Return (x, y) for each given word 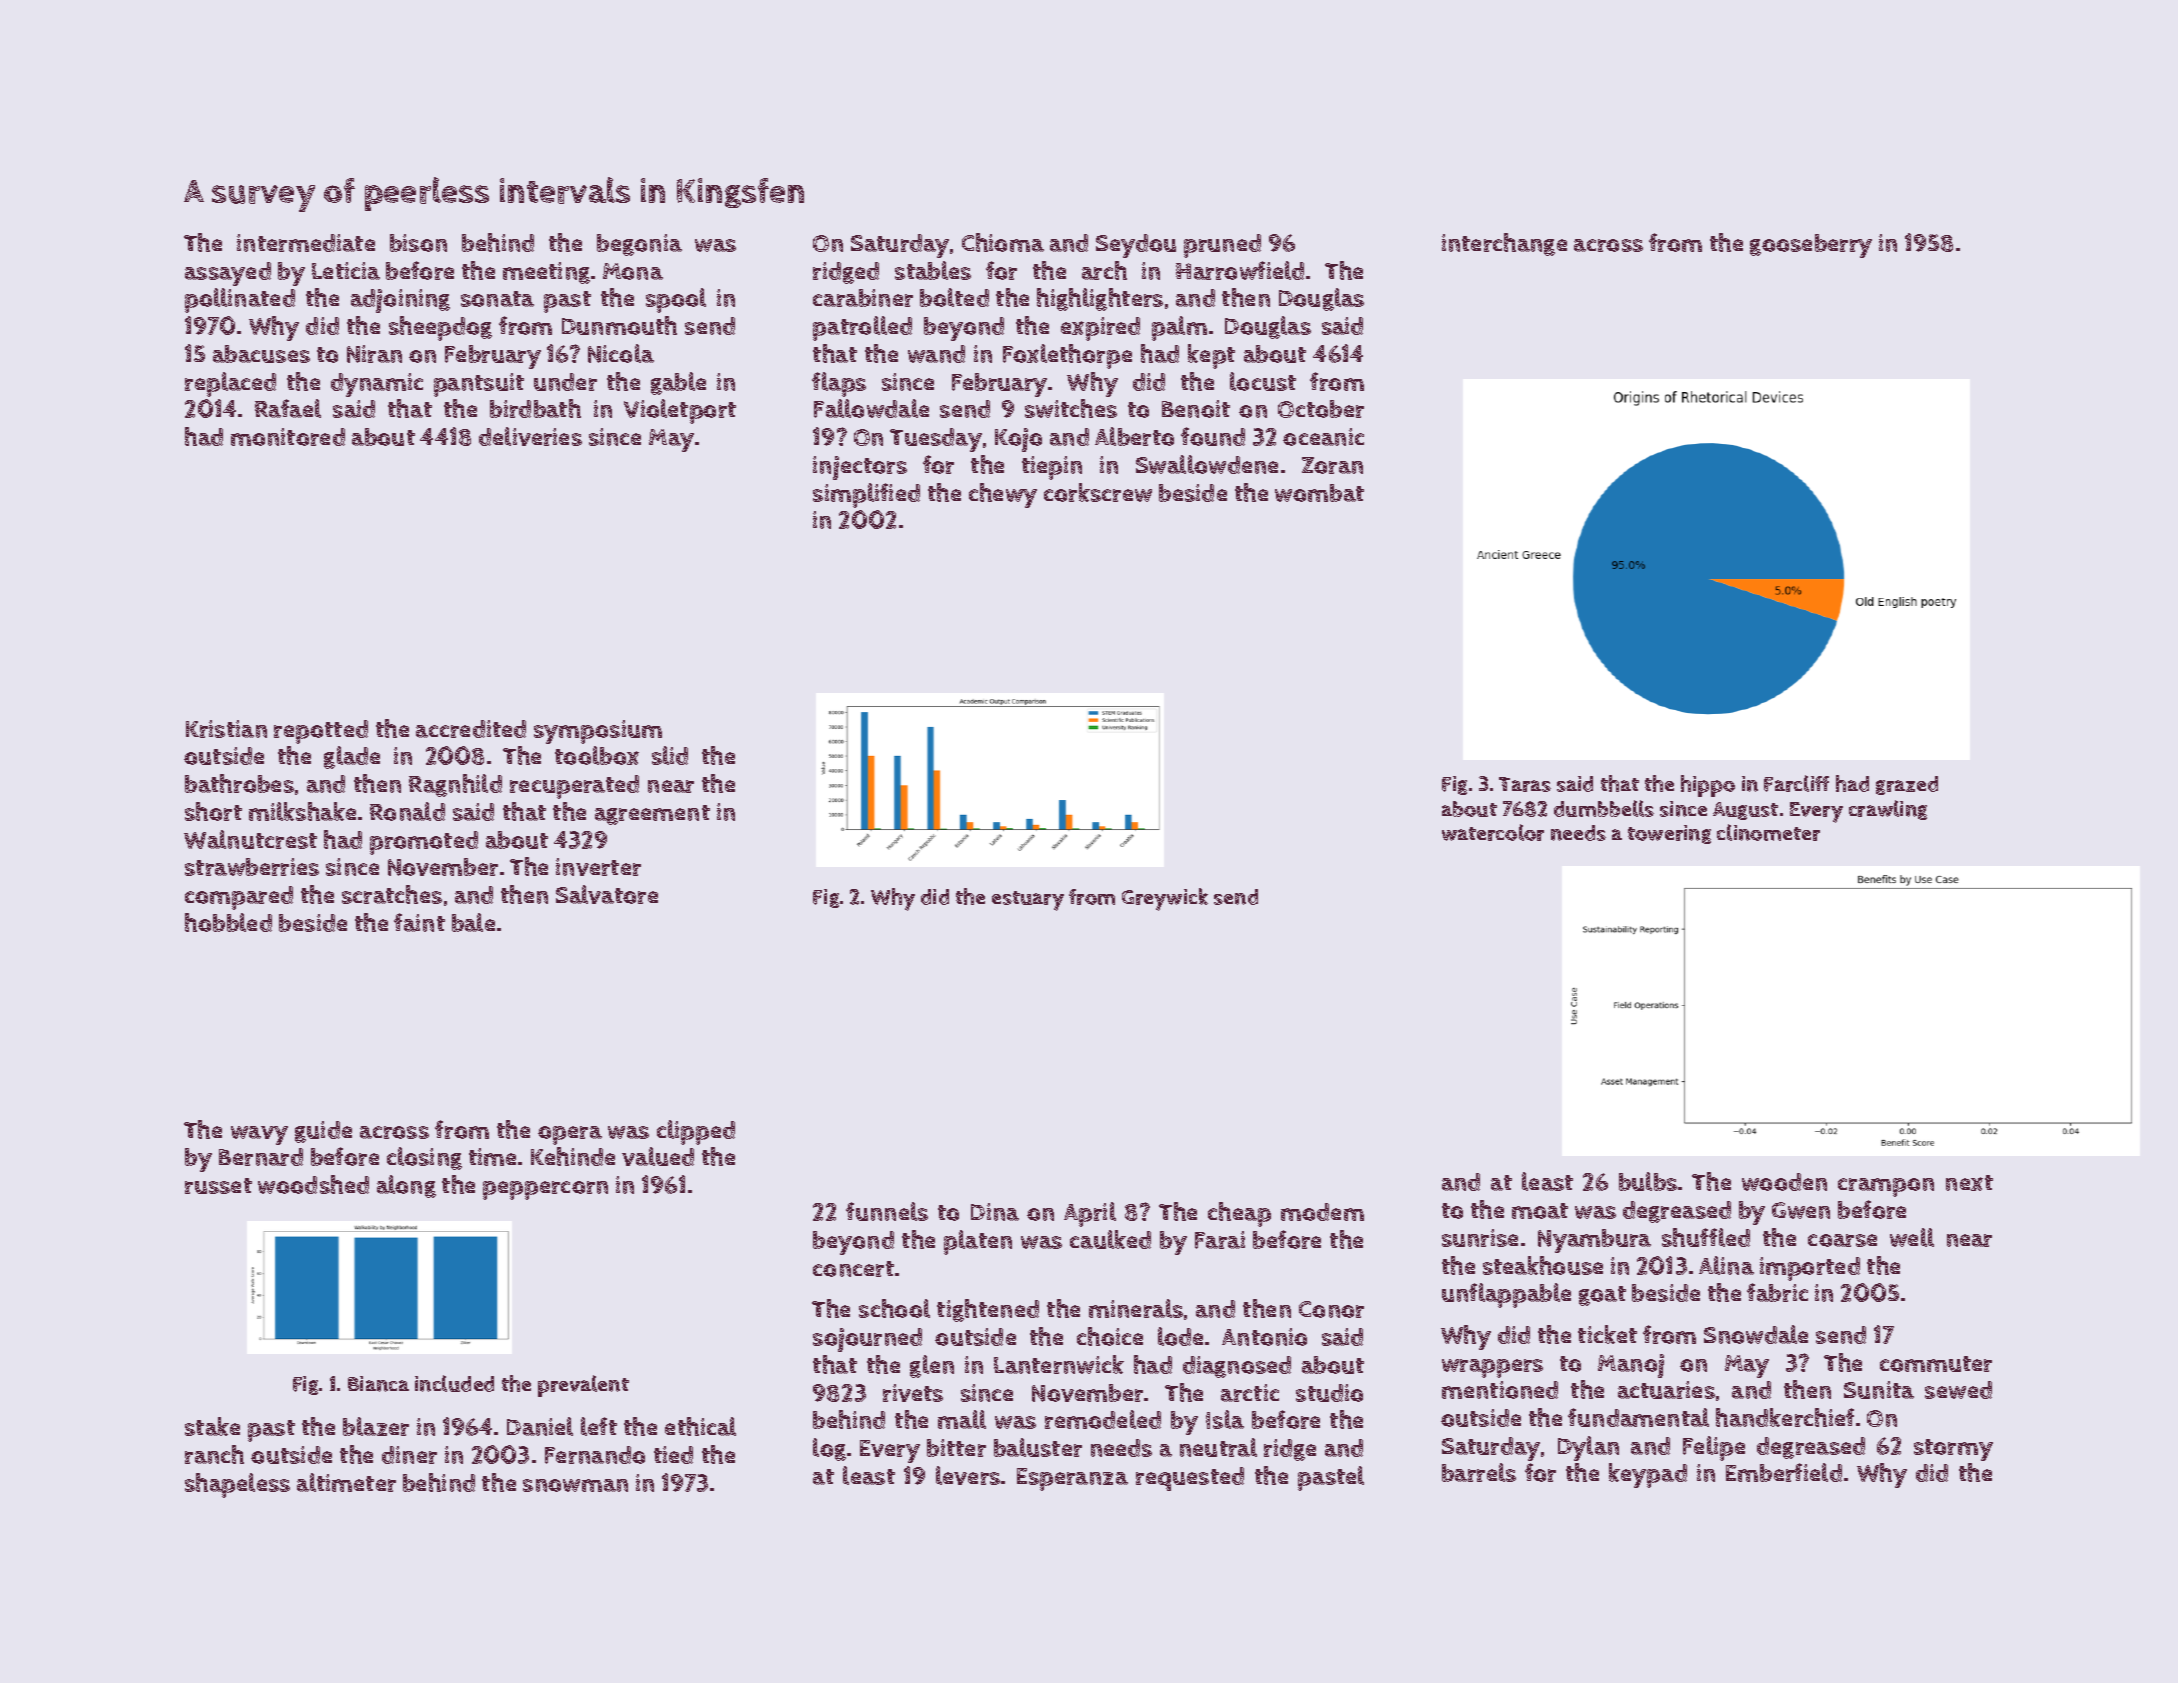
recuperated (574, 787)
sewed (1958, 1390)
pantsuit (479, 385)
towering (1669, 834)
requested (1190, 1479)
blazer (376, 1426)
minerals (1136, 1308)
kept (1211, 356)
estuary (1028, 901)
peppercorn (545, 1190)
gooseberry (1811, 246)
